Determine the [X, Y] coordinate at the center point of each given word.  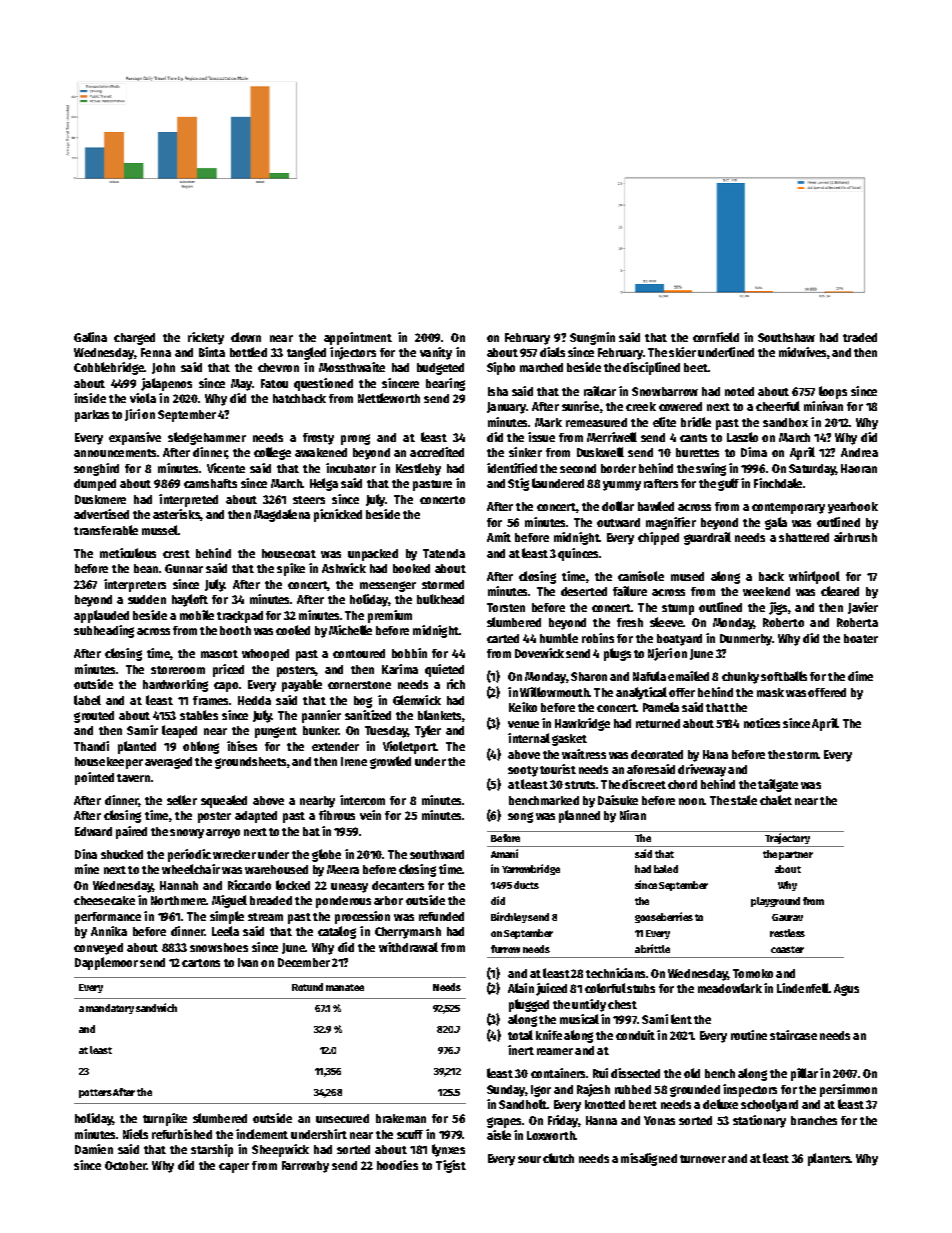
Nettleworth [389, 398]
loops [833, 392]
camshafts [210, 483]
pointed [94, 778]
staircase [793, 1035]
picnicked [338, 515]
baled [666, 869]
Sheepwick [280, 1150]
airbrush [855, 537]
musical [579, 1019]
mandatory [110, 1009]
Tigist [451, 1166]
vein [370, 815]
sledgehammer [207, 438]
